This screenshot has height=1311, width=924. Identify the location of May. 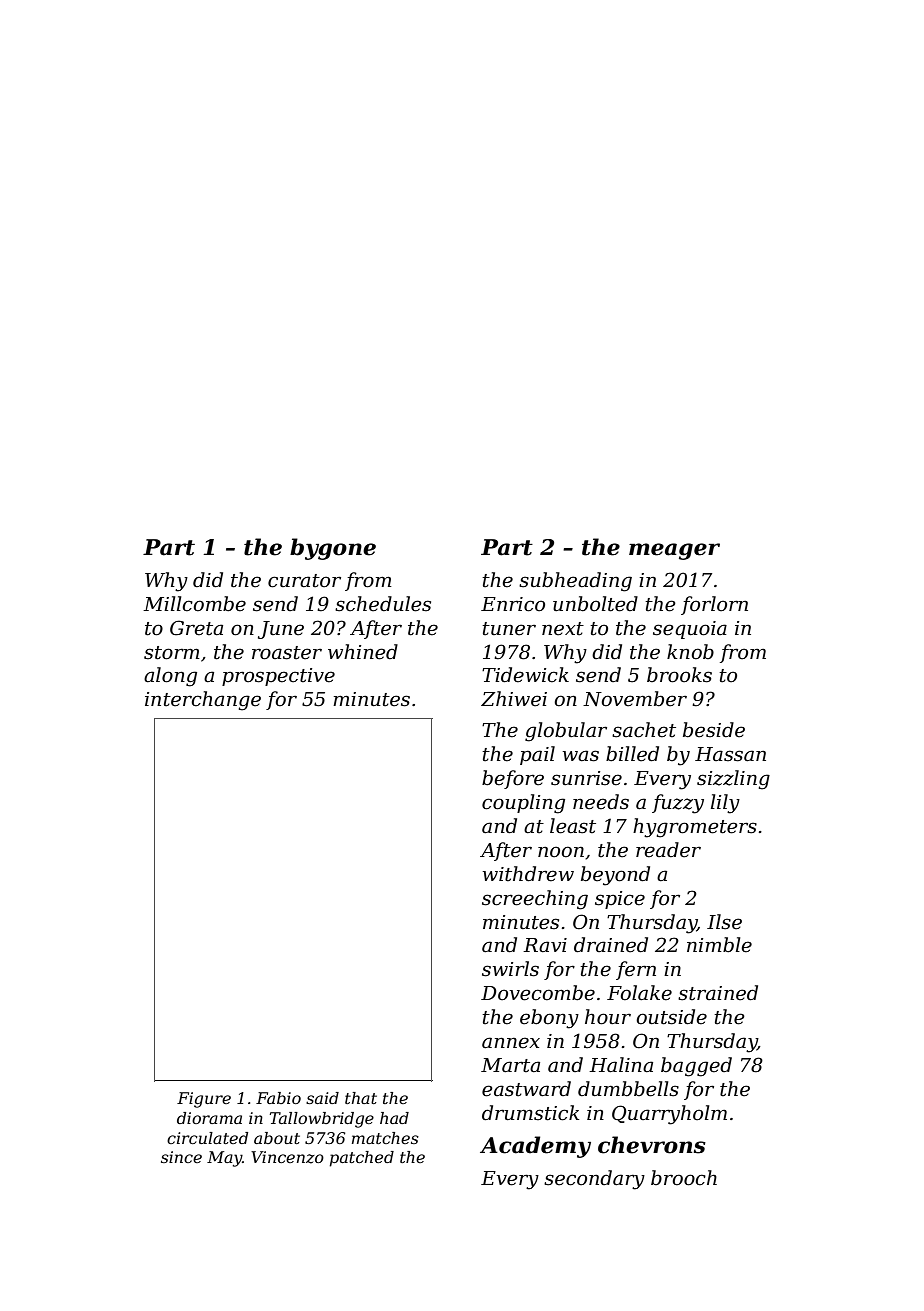
(224, 1159).
